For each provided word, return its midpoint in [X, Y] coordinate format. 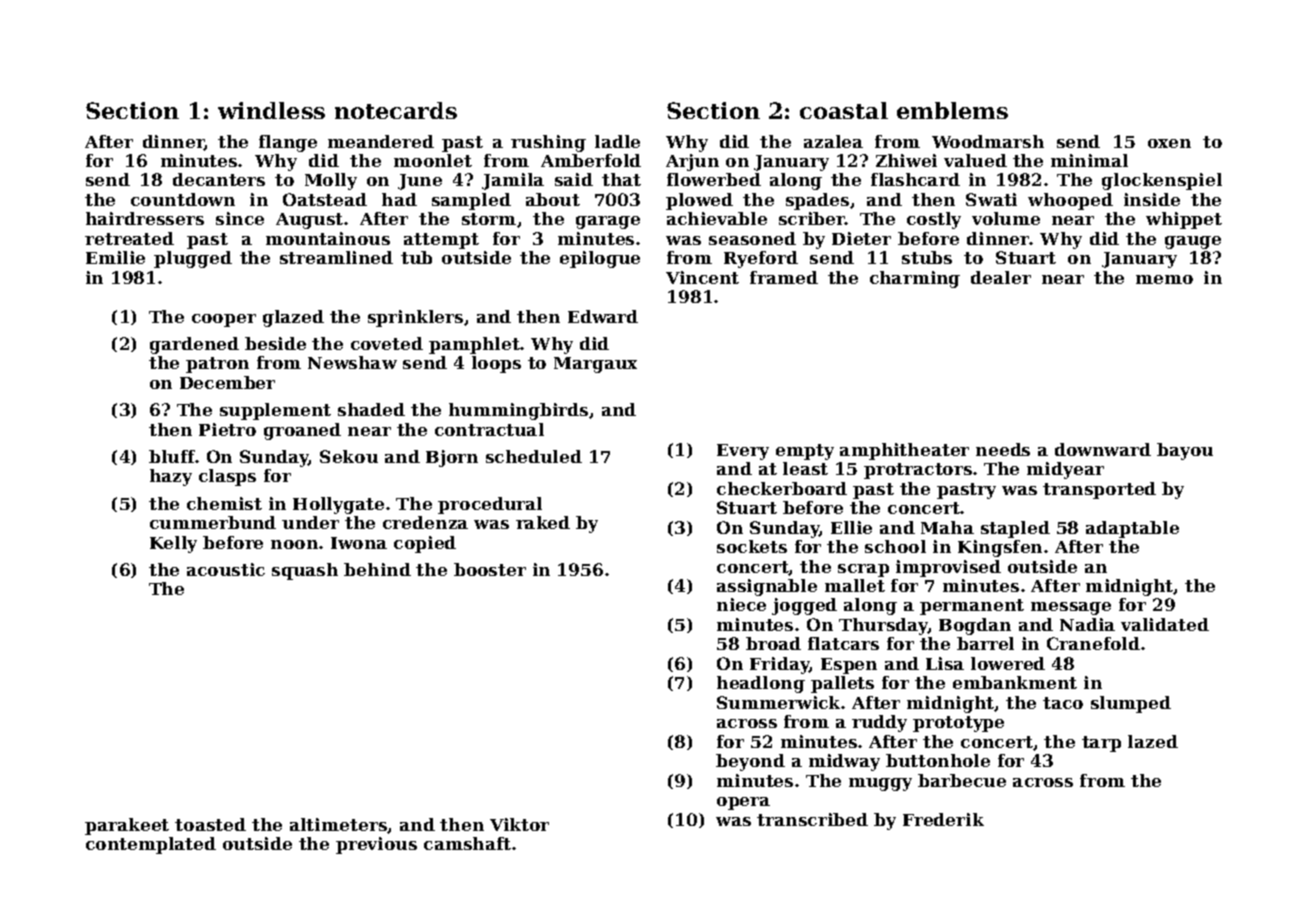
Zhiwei [906, 160]
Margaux [595, 365]
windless [271, 110]
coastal [844, 110]
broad [773, 643]
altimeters [338, 824]
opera [743, 803]
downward [1103, 449]
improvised [948, 568]
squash [305, 571]
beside [275, 343]
